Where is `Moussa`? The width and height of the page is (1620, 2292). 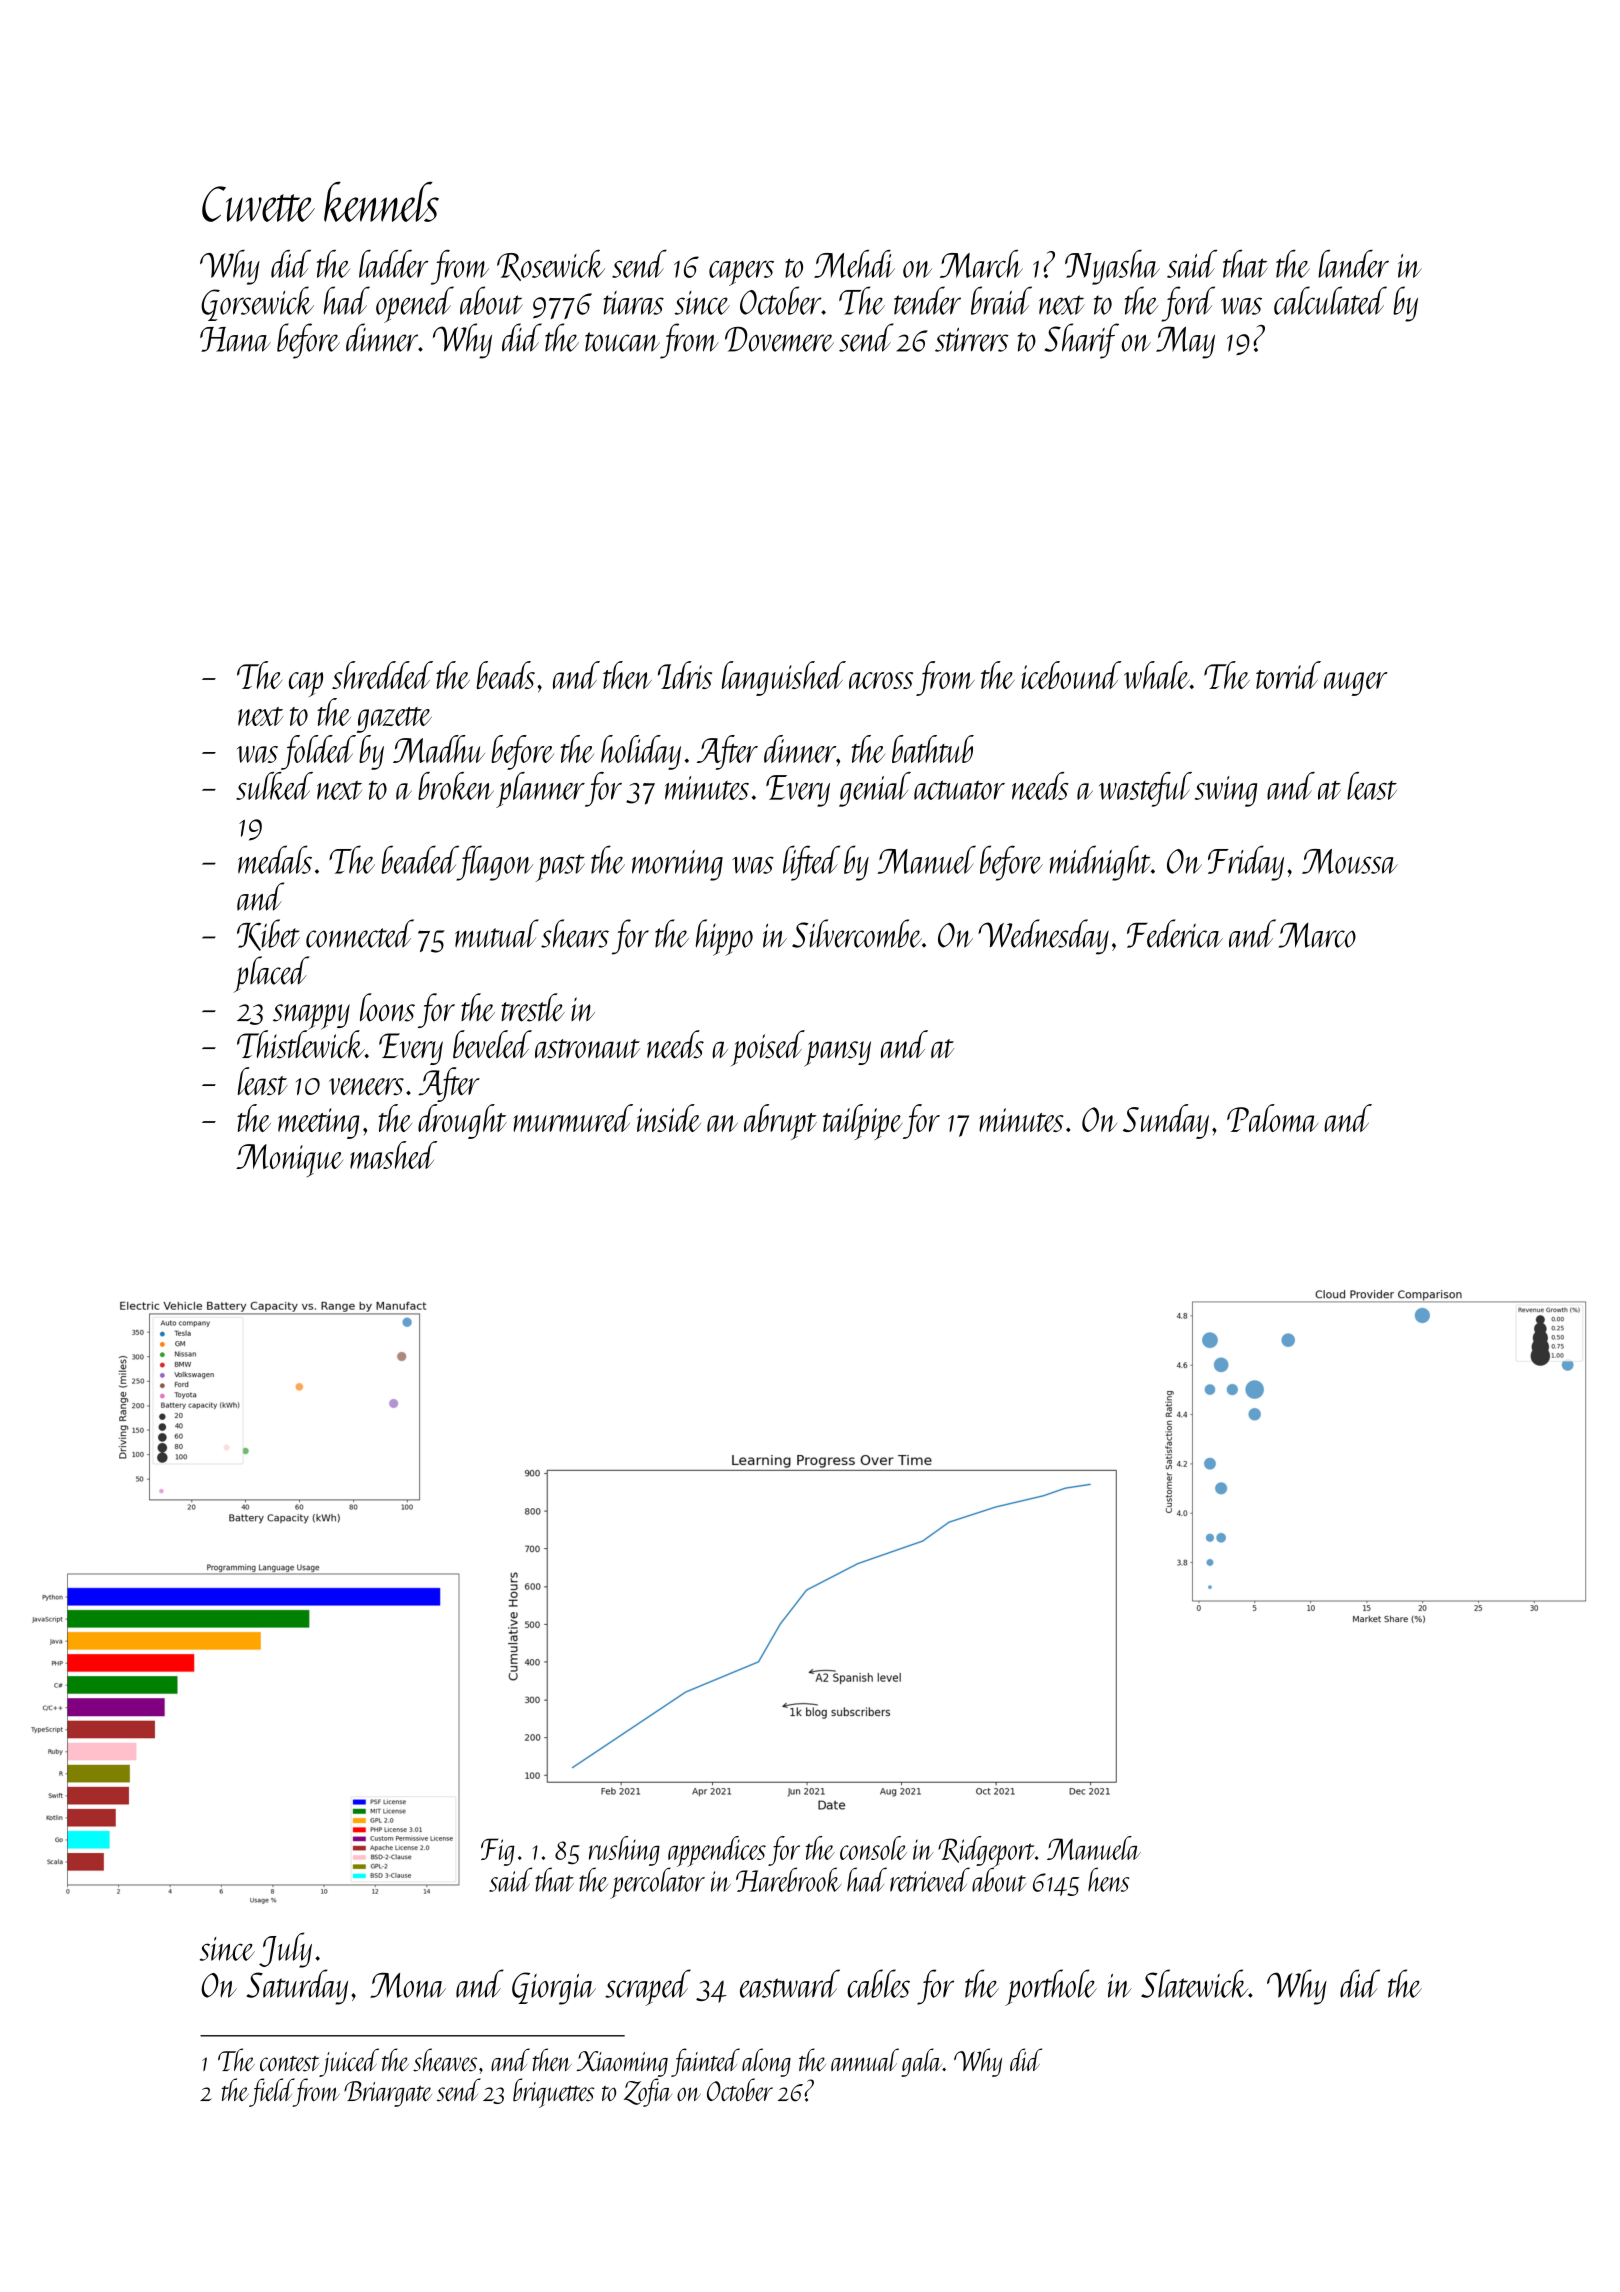
Moussa is located at coordinates (1350, 861).
